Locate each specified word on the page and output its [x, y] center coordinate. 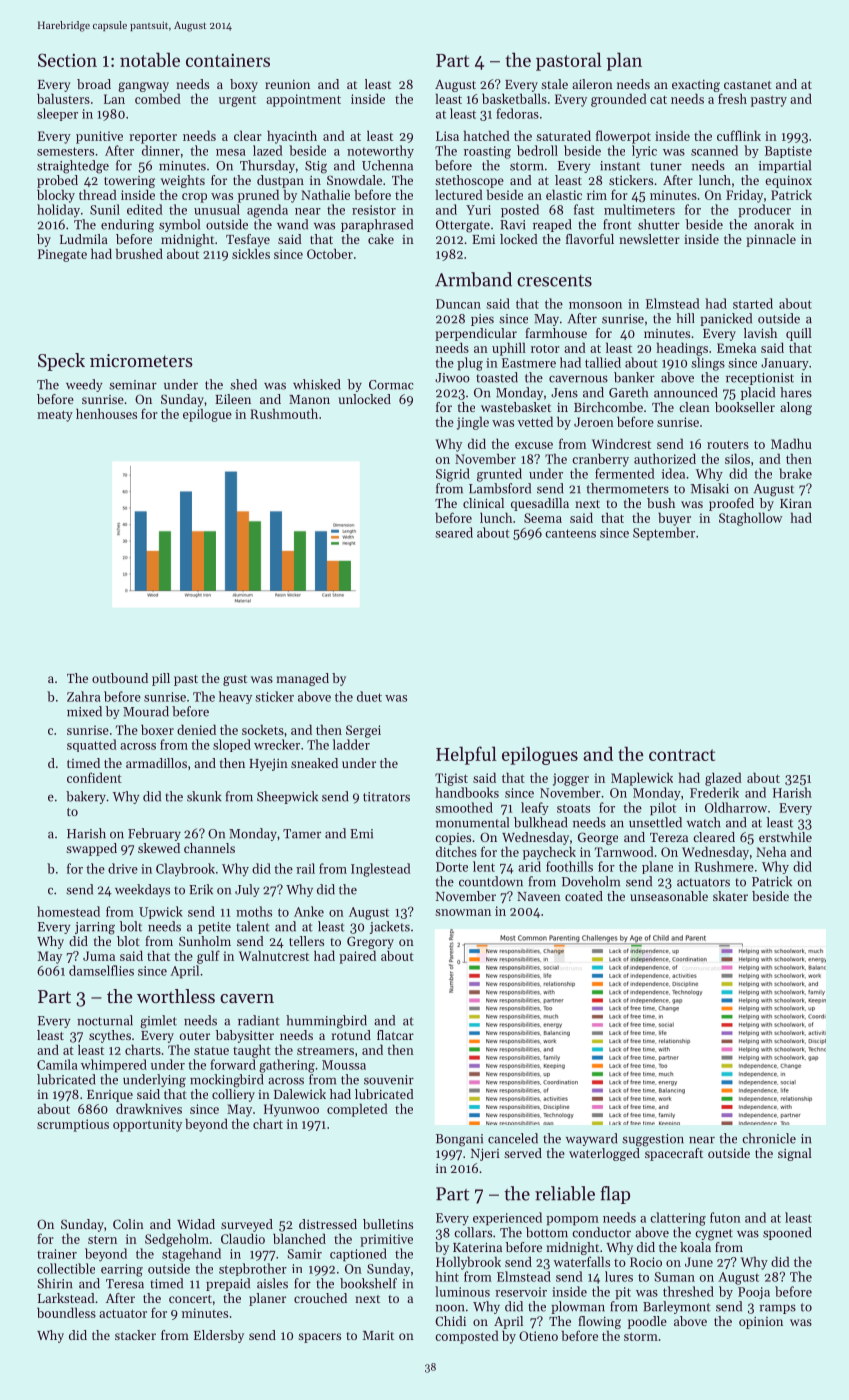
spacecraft [674, 1154]
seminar [133, 385]
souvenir [389, 1080]
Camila [57, 1064]
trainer [57, 1254]
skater [730, 896]
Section [67, 60]
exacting [696, 86]
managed [302, 679]
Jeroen [594, 422]
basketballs [514, 98]
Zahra [84, 696]
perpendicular [476, 334]
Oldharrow [736, 807]
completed [357, 1110]
